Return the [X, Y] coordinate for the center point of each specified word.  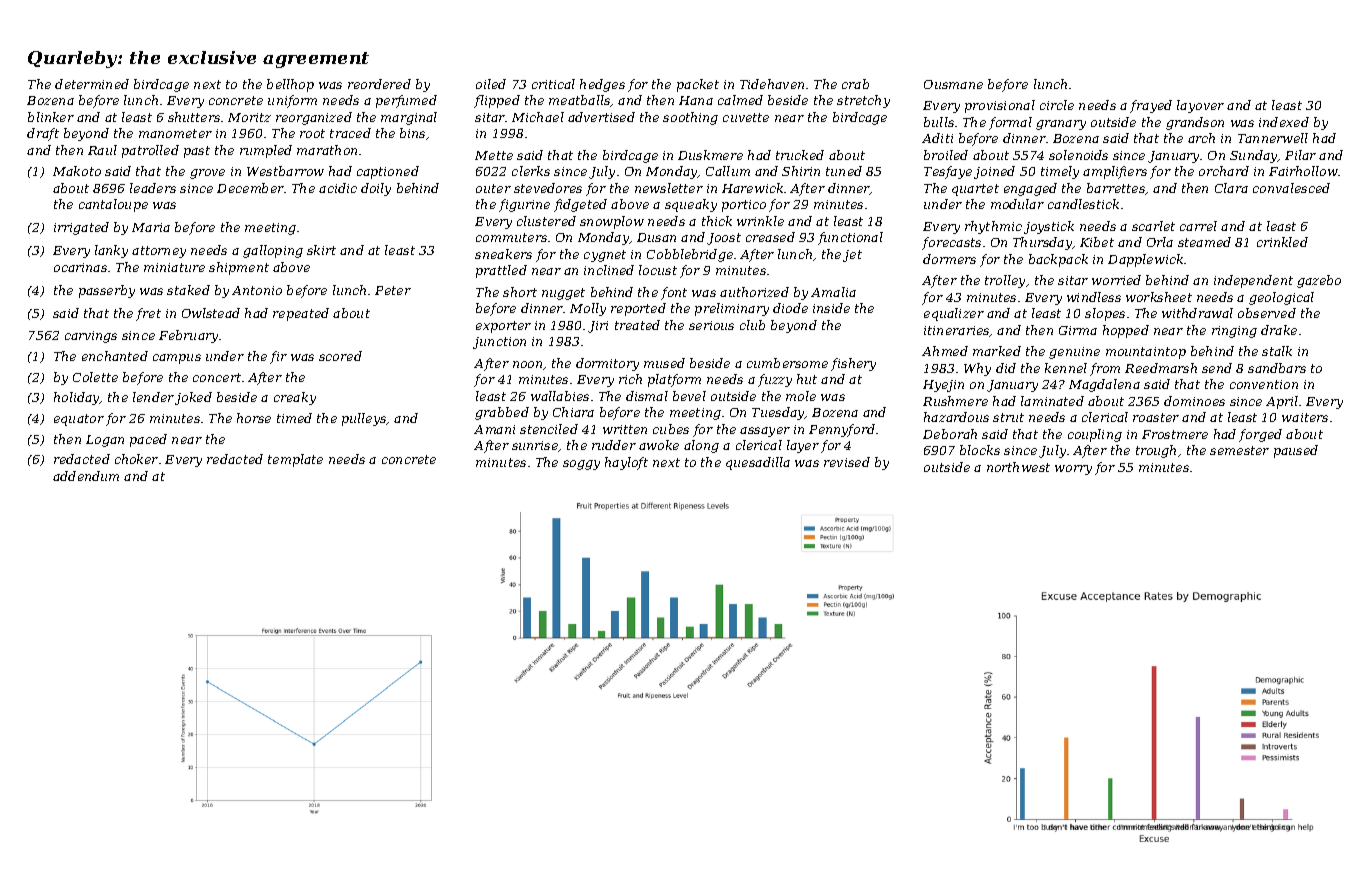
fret [148, 314]
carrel [1198, 226]
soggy [581, 465]
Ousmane [953, 84]
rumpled [266, 151]
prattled [501, 271]
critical [553, 84]
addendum [86, 476]
